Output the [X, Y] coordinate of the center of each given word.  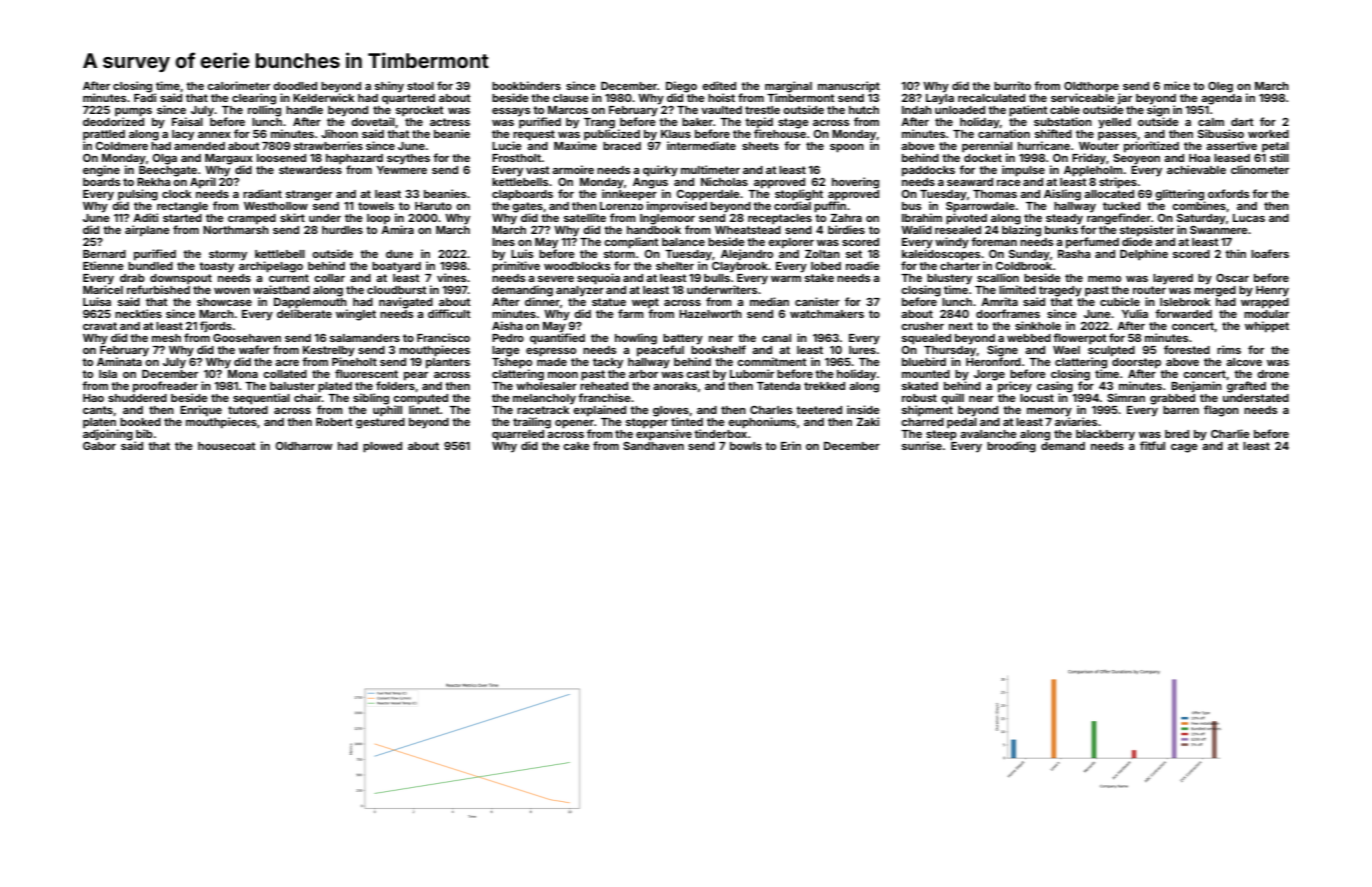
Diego [681, 87]
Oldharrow [304, 446]
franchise [604, 397]
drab [132, 278]
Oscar [1232, 278]
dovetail [373, 121]
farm [631, 313]
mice [1177, 85]
